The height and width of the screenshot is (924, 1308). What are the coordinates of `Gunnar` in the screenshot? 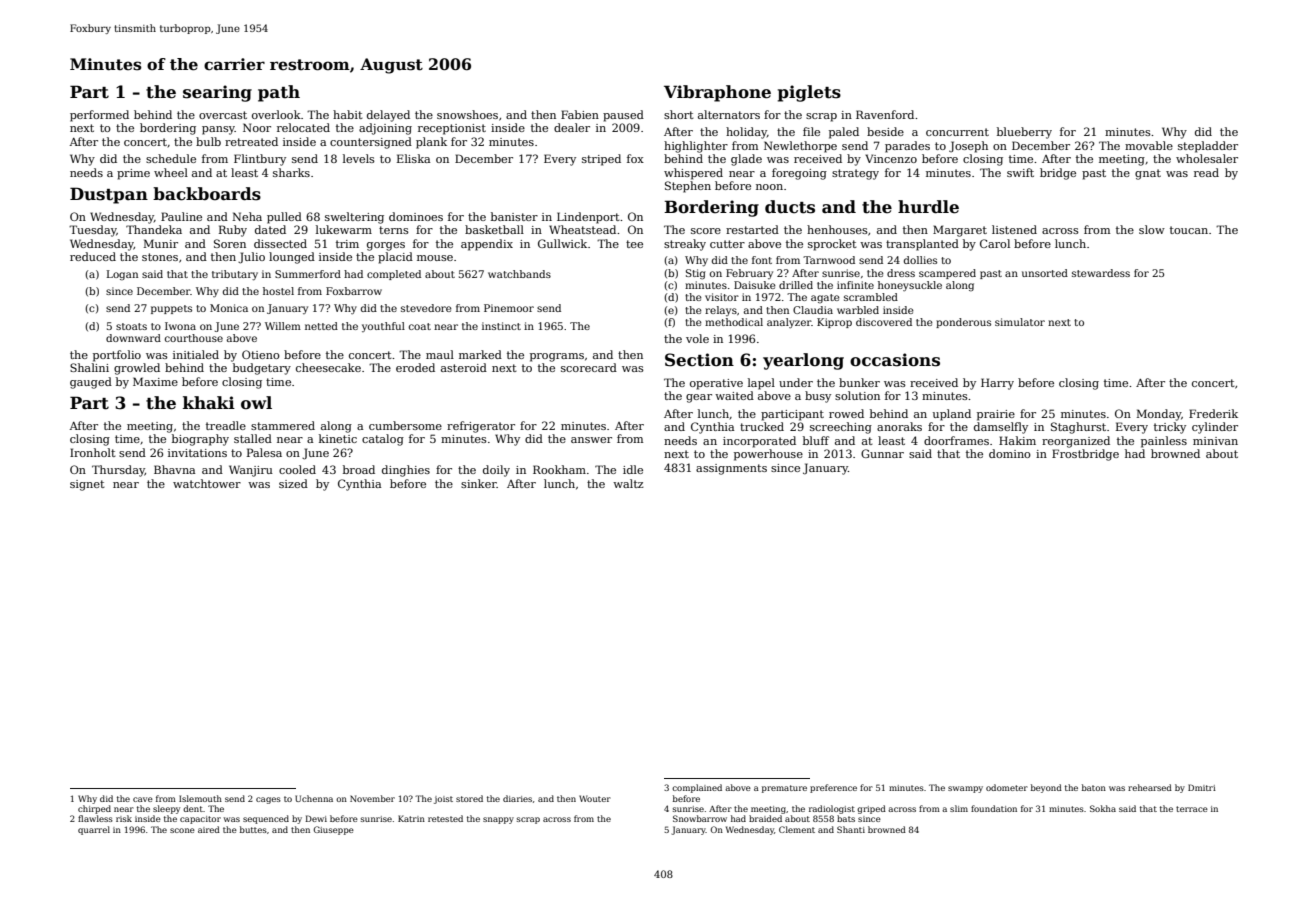 It's located at (882, 453).
